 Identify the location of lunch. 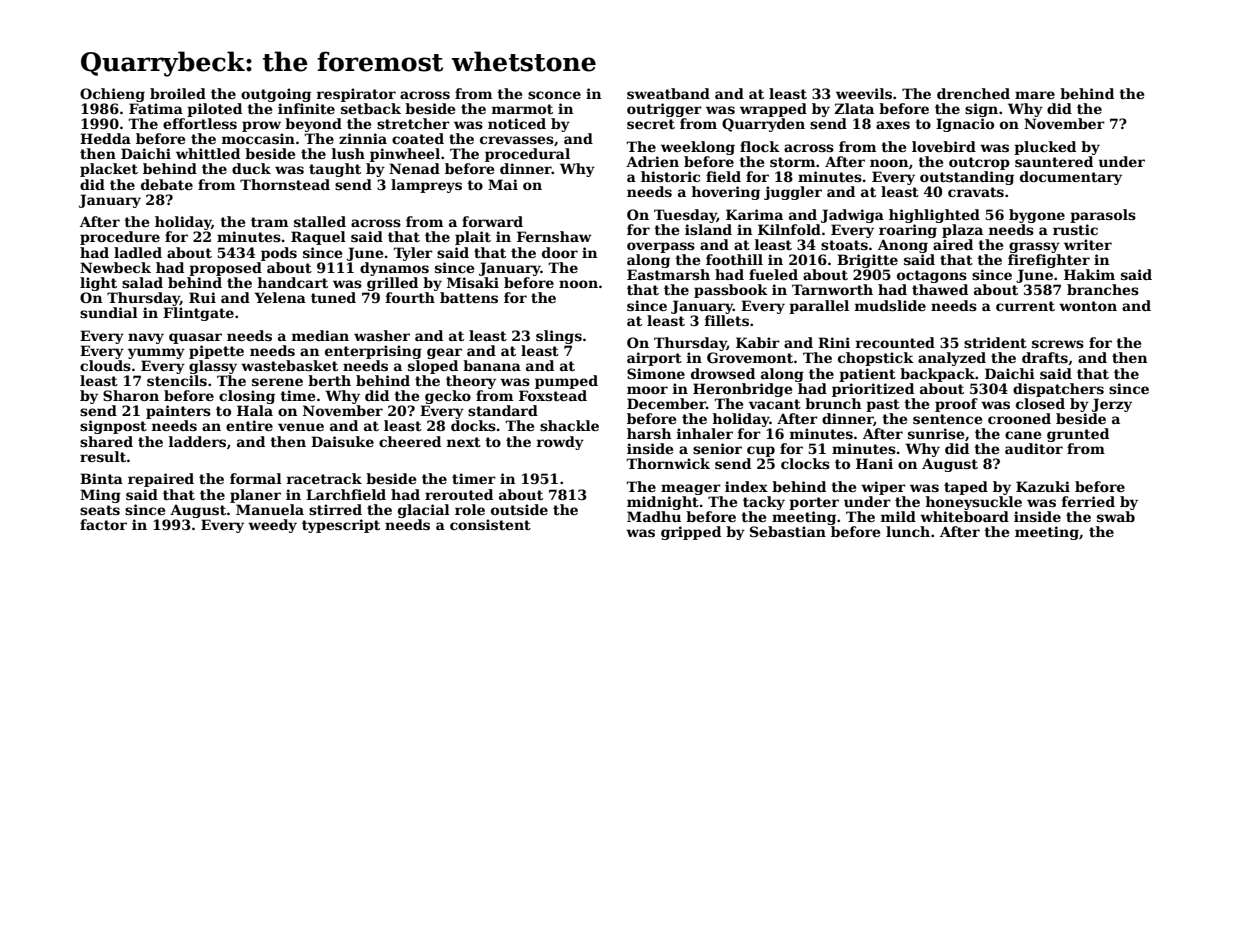
(908, 531).
